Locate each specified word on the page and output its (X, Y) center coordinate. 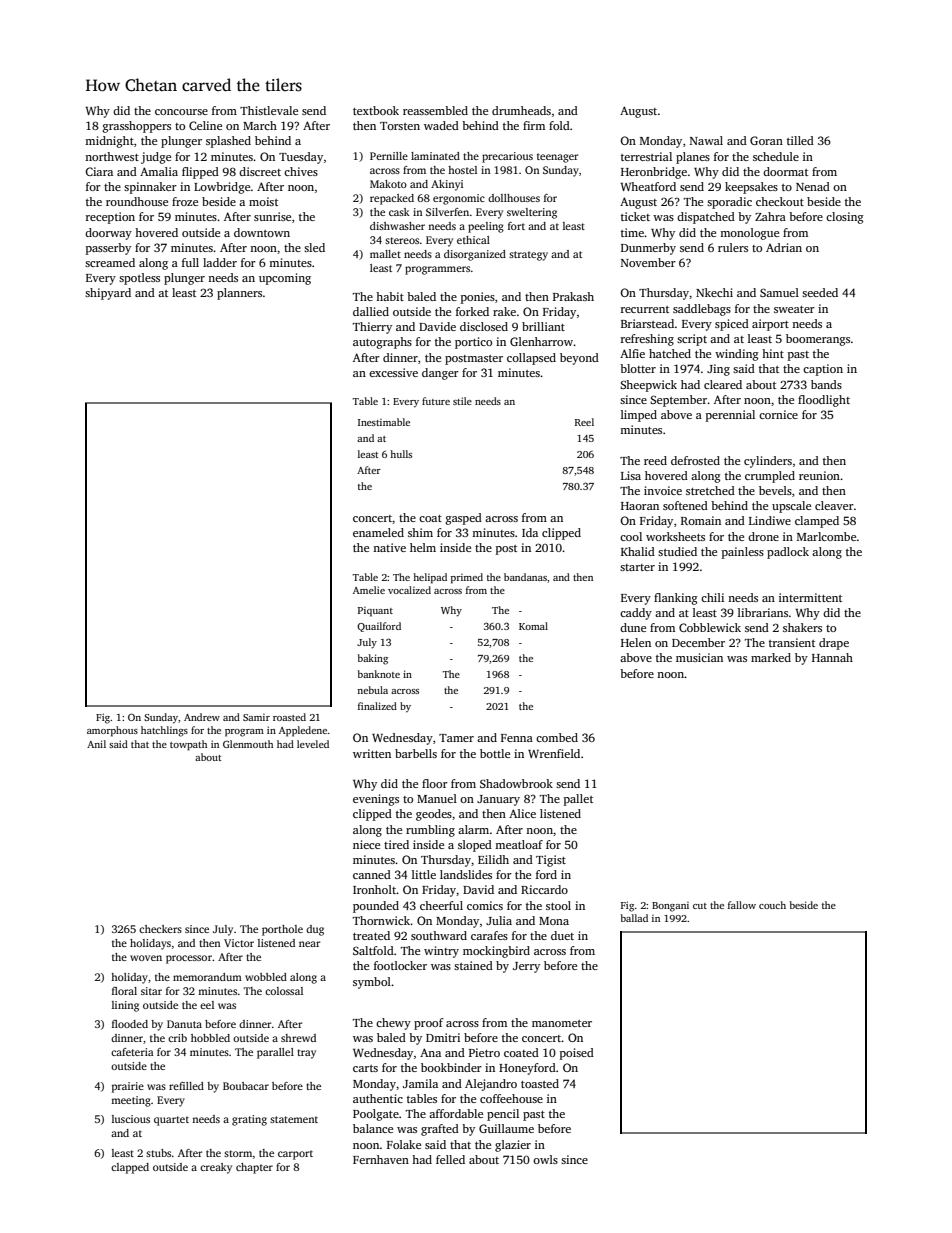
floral (124, 991)
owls (545, 1159)
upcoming (285, 279)
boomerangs (818, 340)
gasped (464, 519)
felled (450, 1159)
